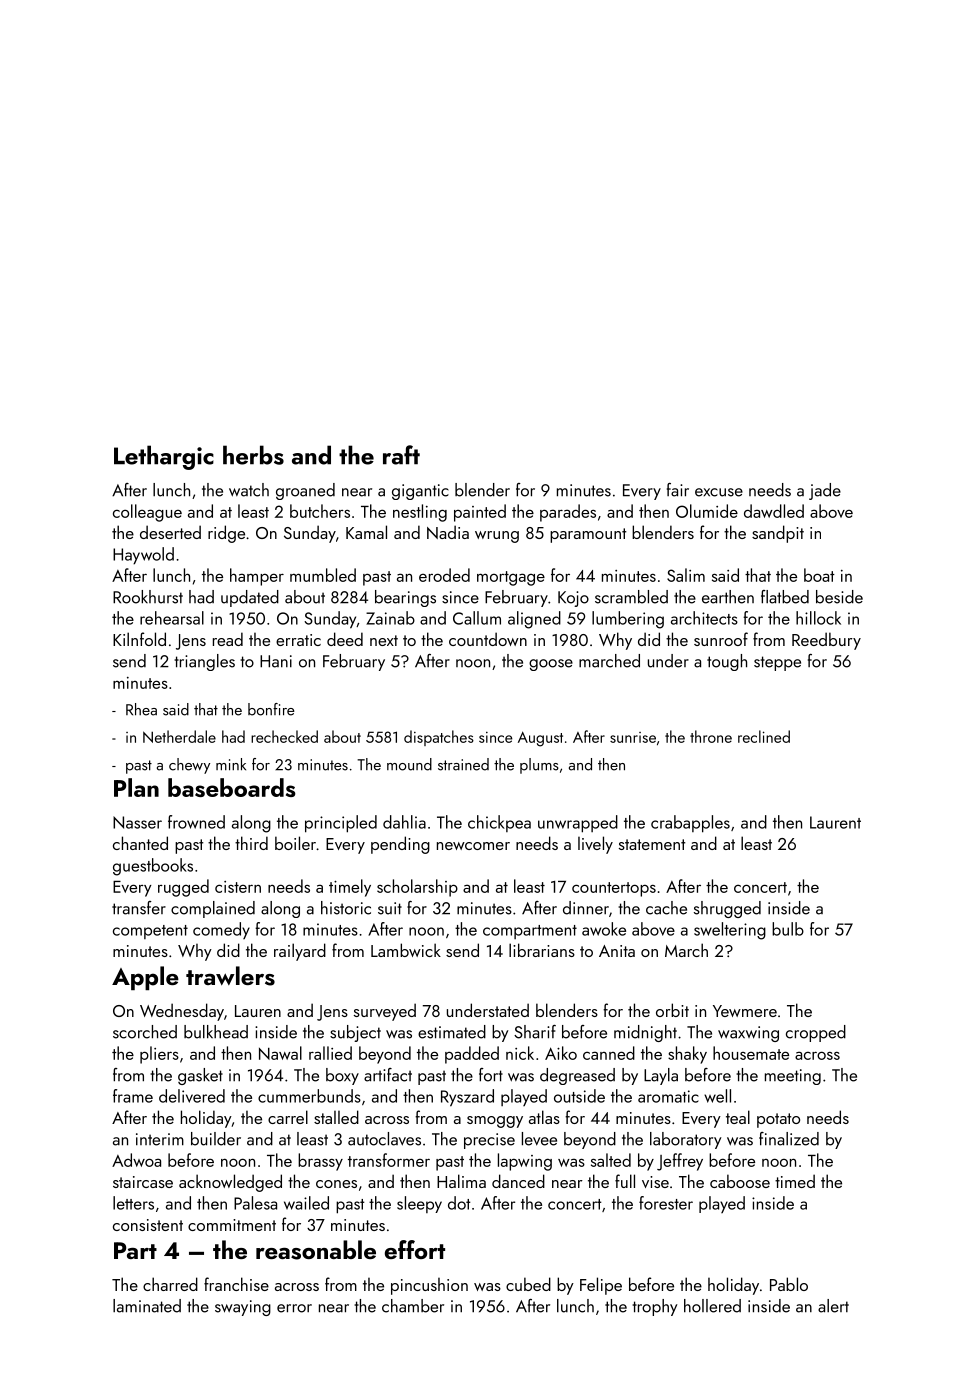  I want to click on paramount, so click(588, 535).
